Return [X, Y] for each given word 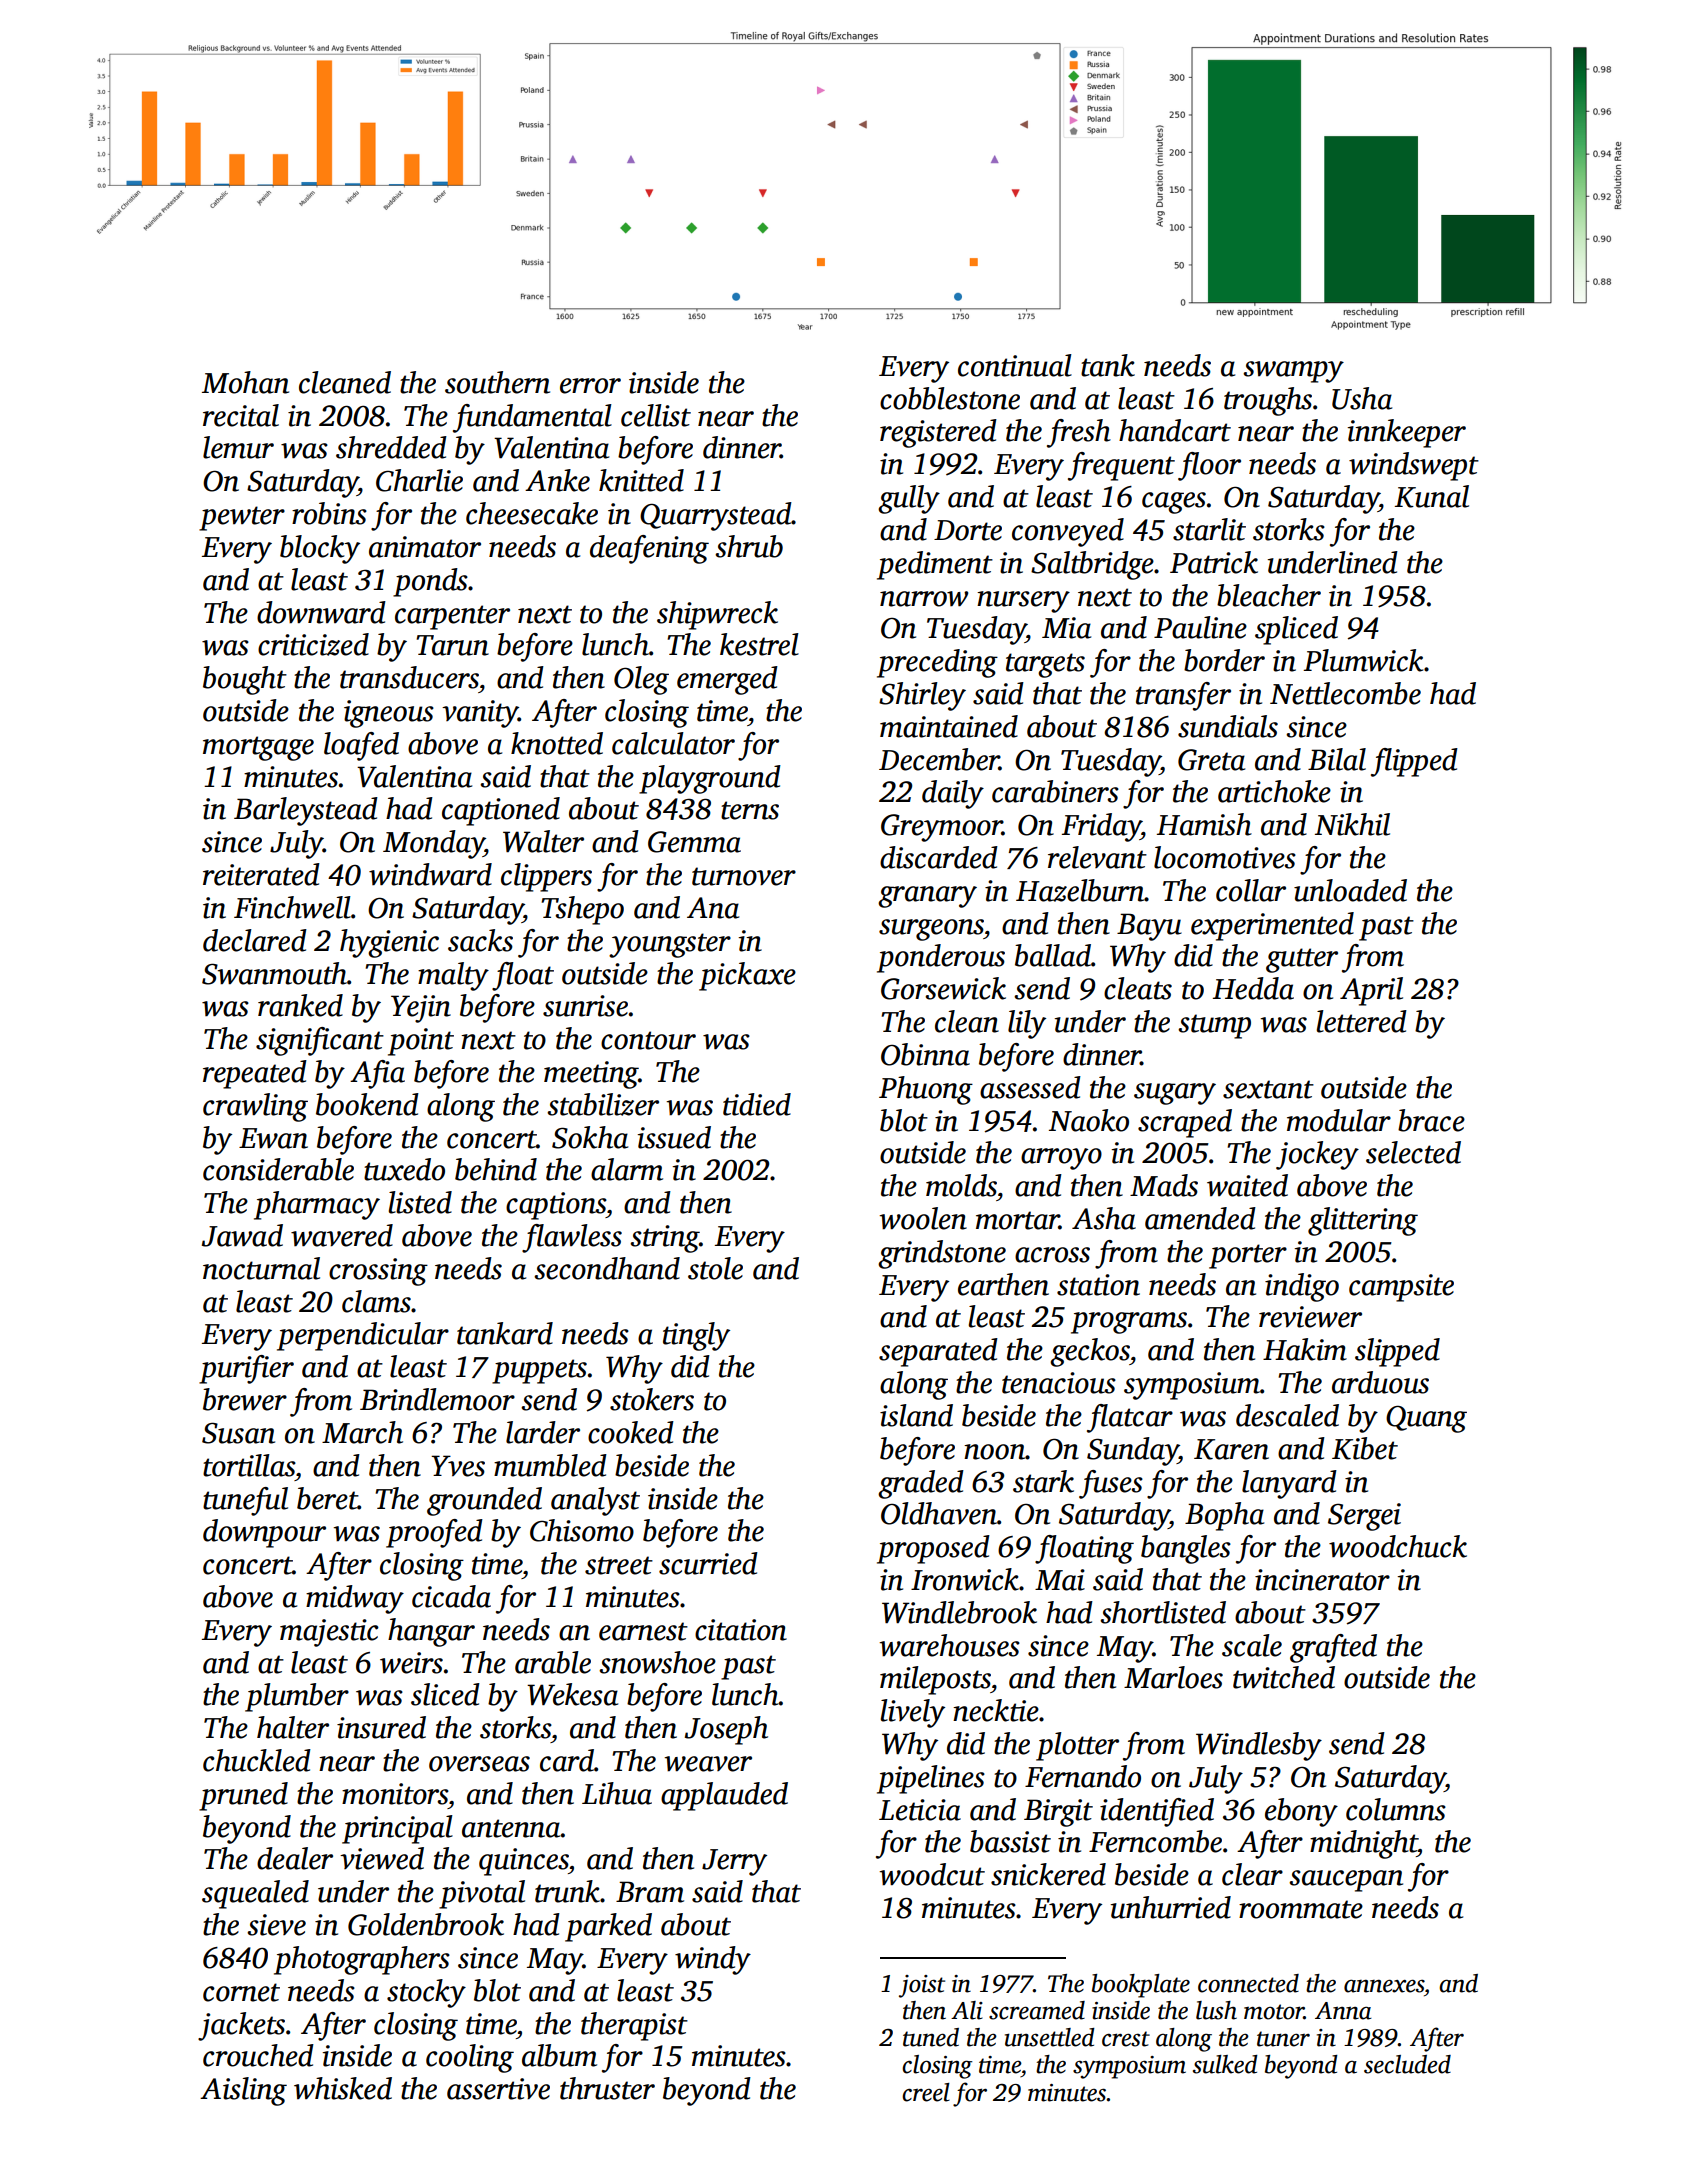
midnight [1363, 1844]
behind [496, 1169]
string [664, 1239]
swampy [1293, 372]
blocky [320, 549]
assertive [498, 2089]
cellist [656, 415]
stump [1214, 1026]
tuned [931, 2037]
